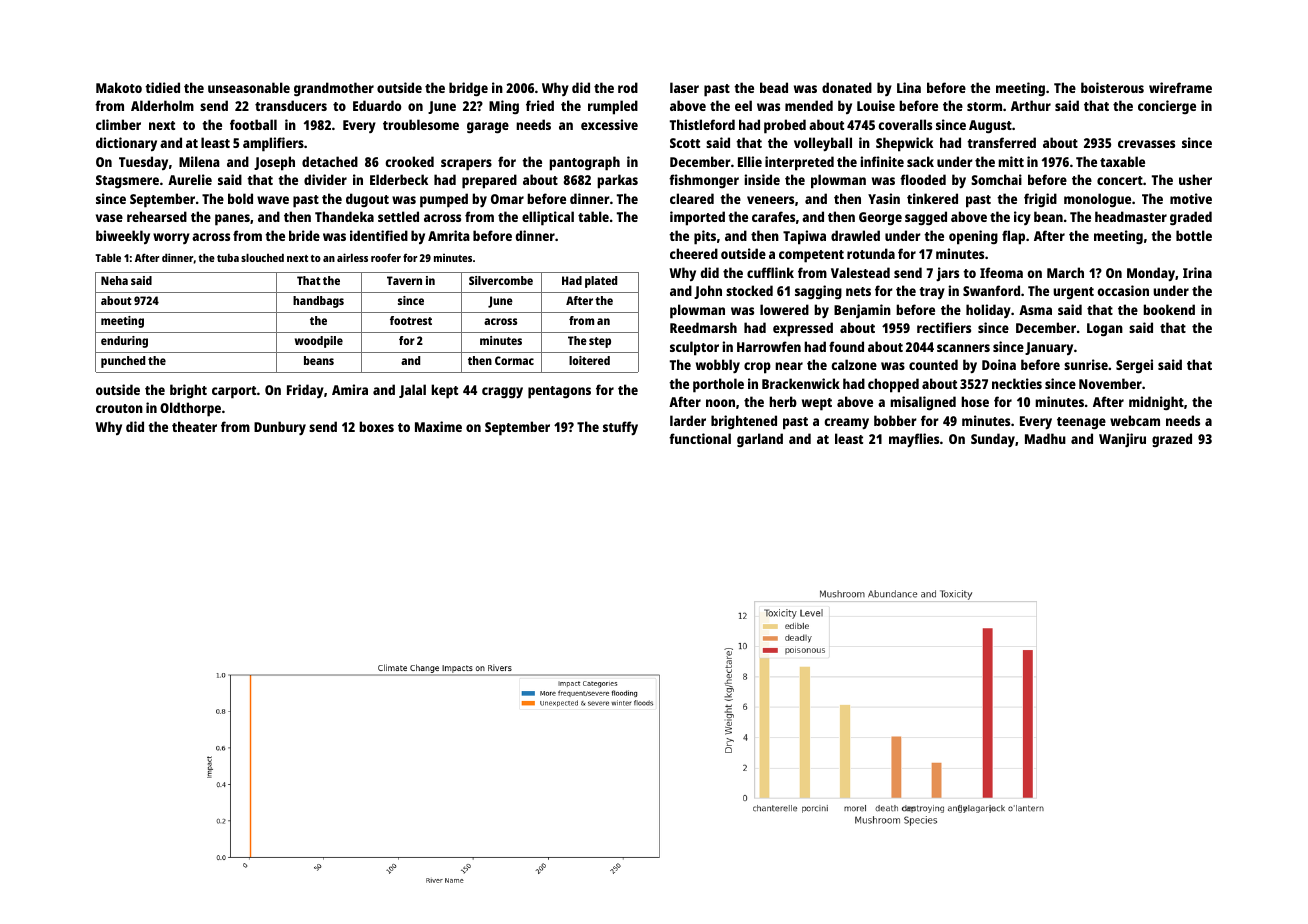  What do you see at coordinates (228, 257) in the screenshot?
I see `tuba` at bounding box center [228, 257].
